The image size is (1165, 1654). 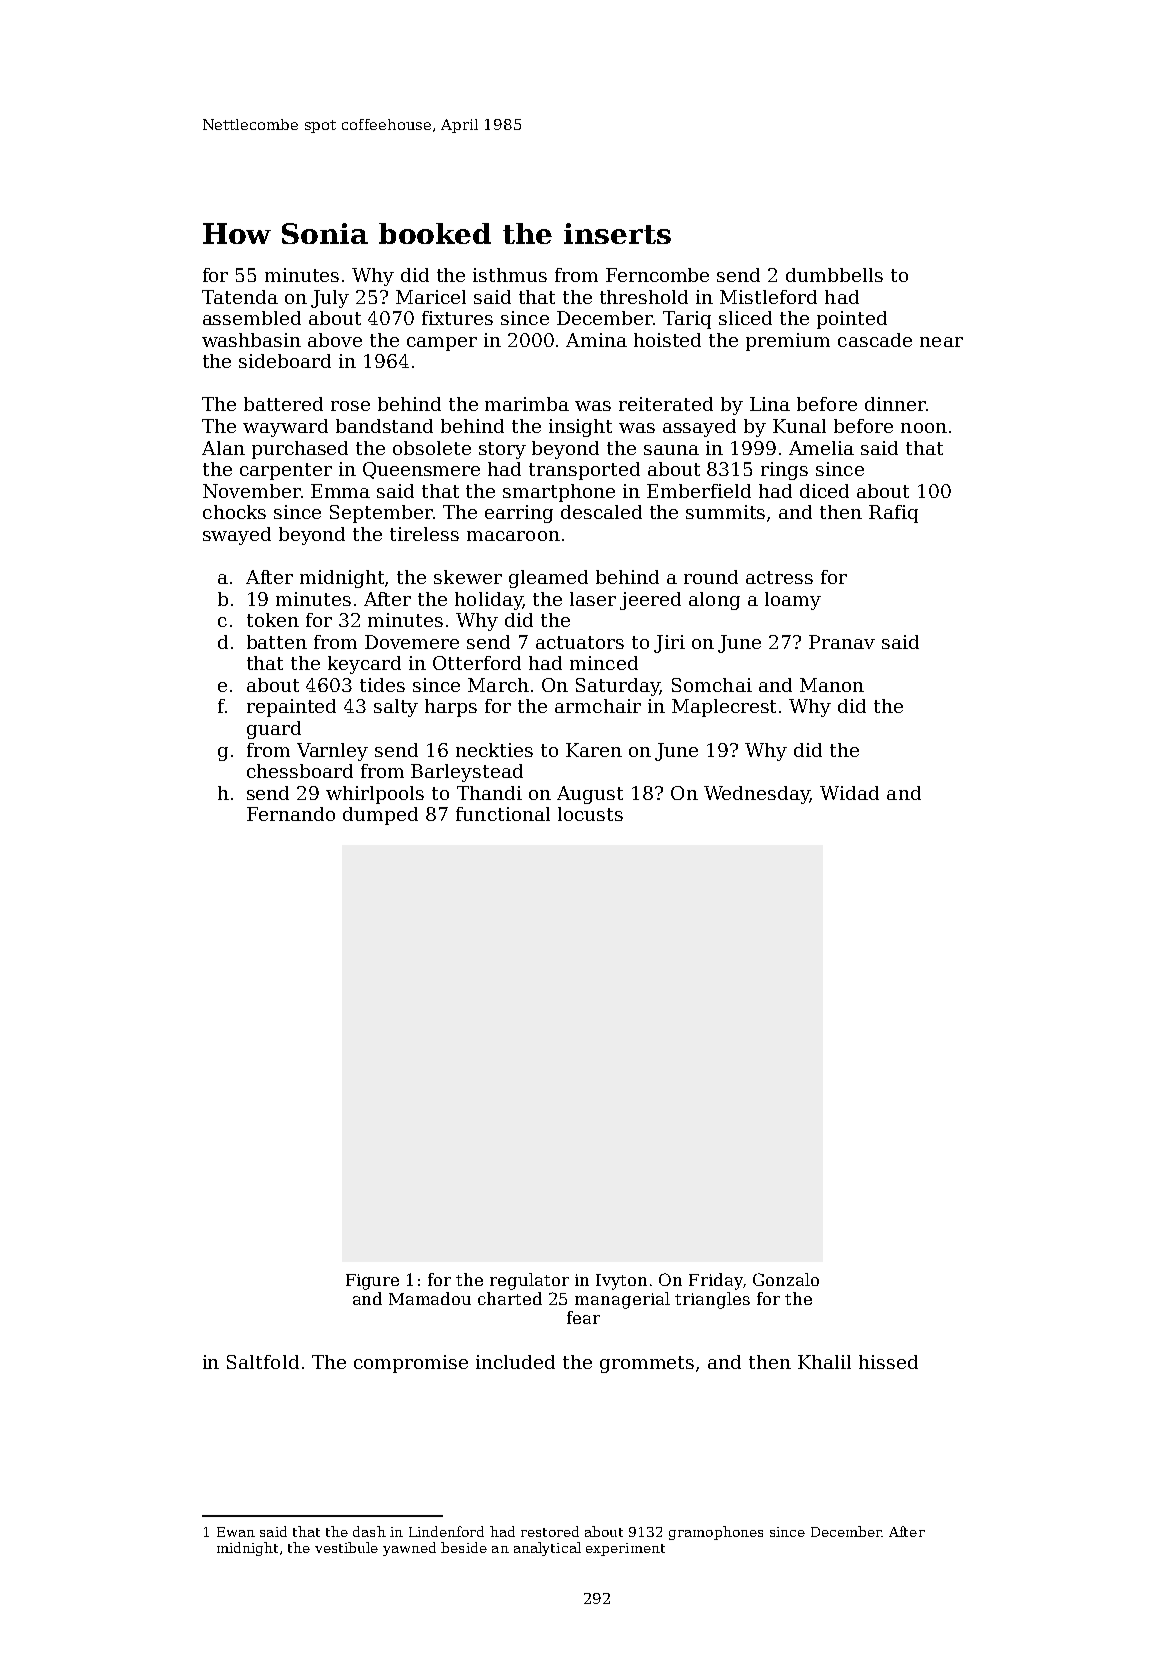 I want to click on isthmus, so click(x=510, y=275).
